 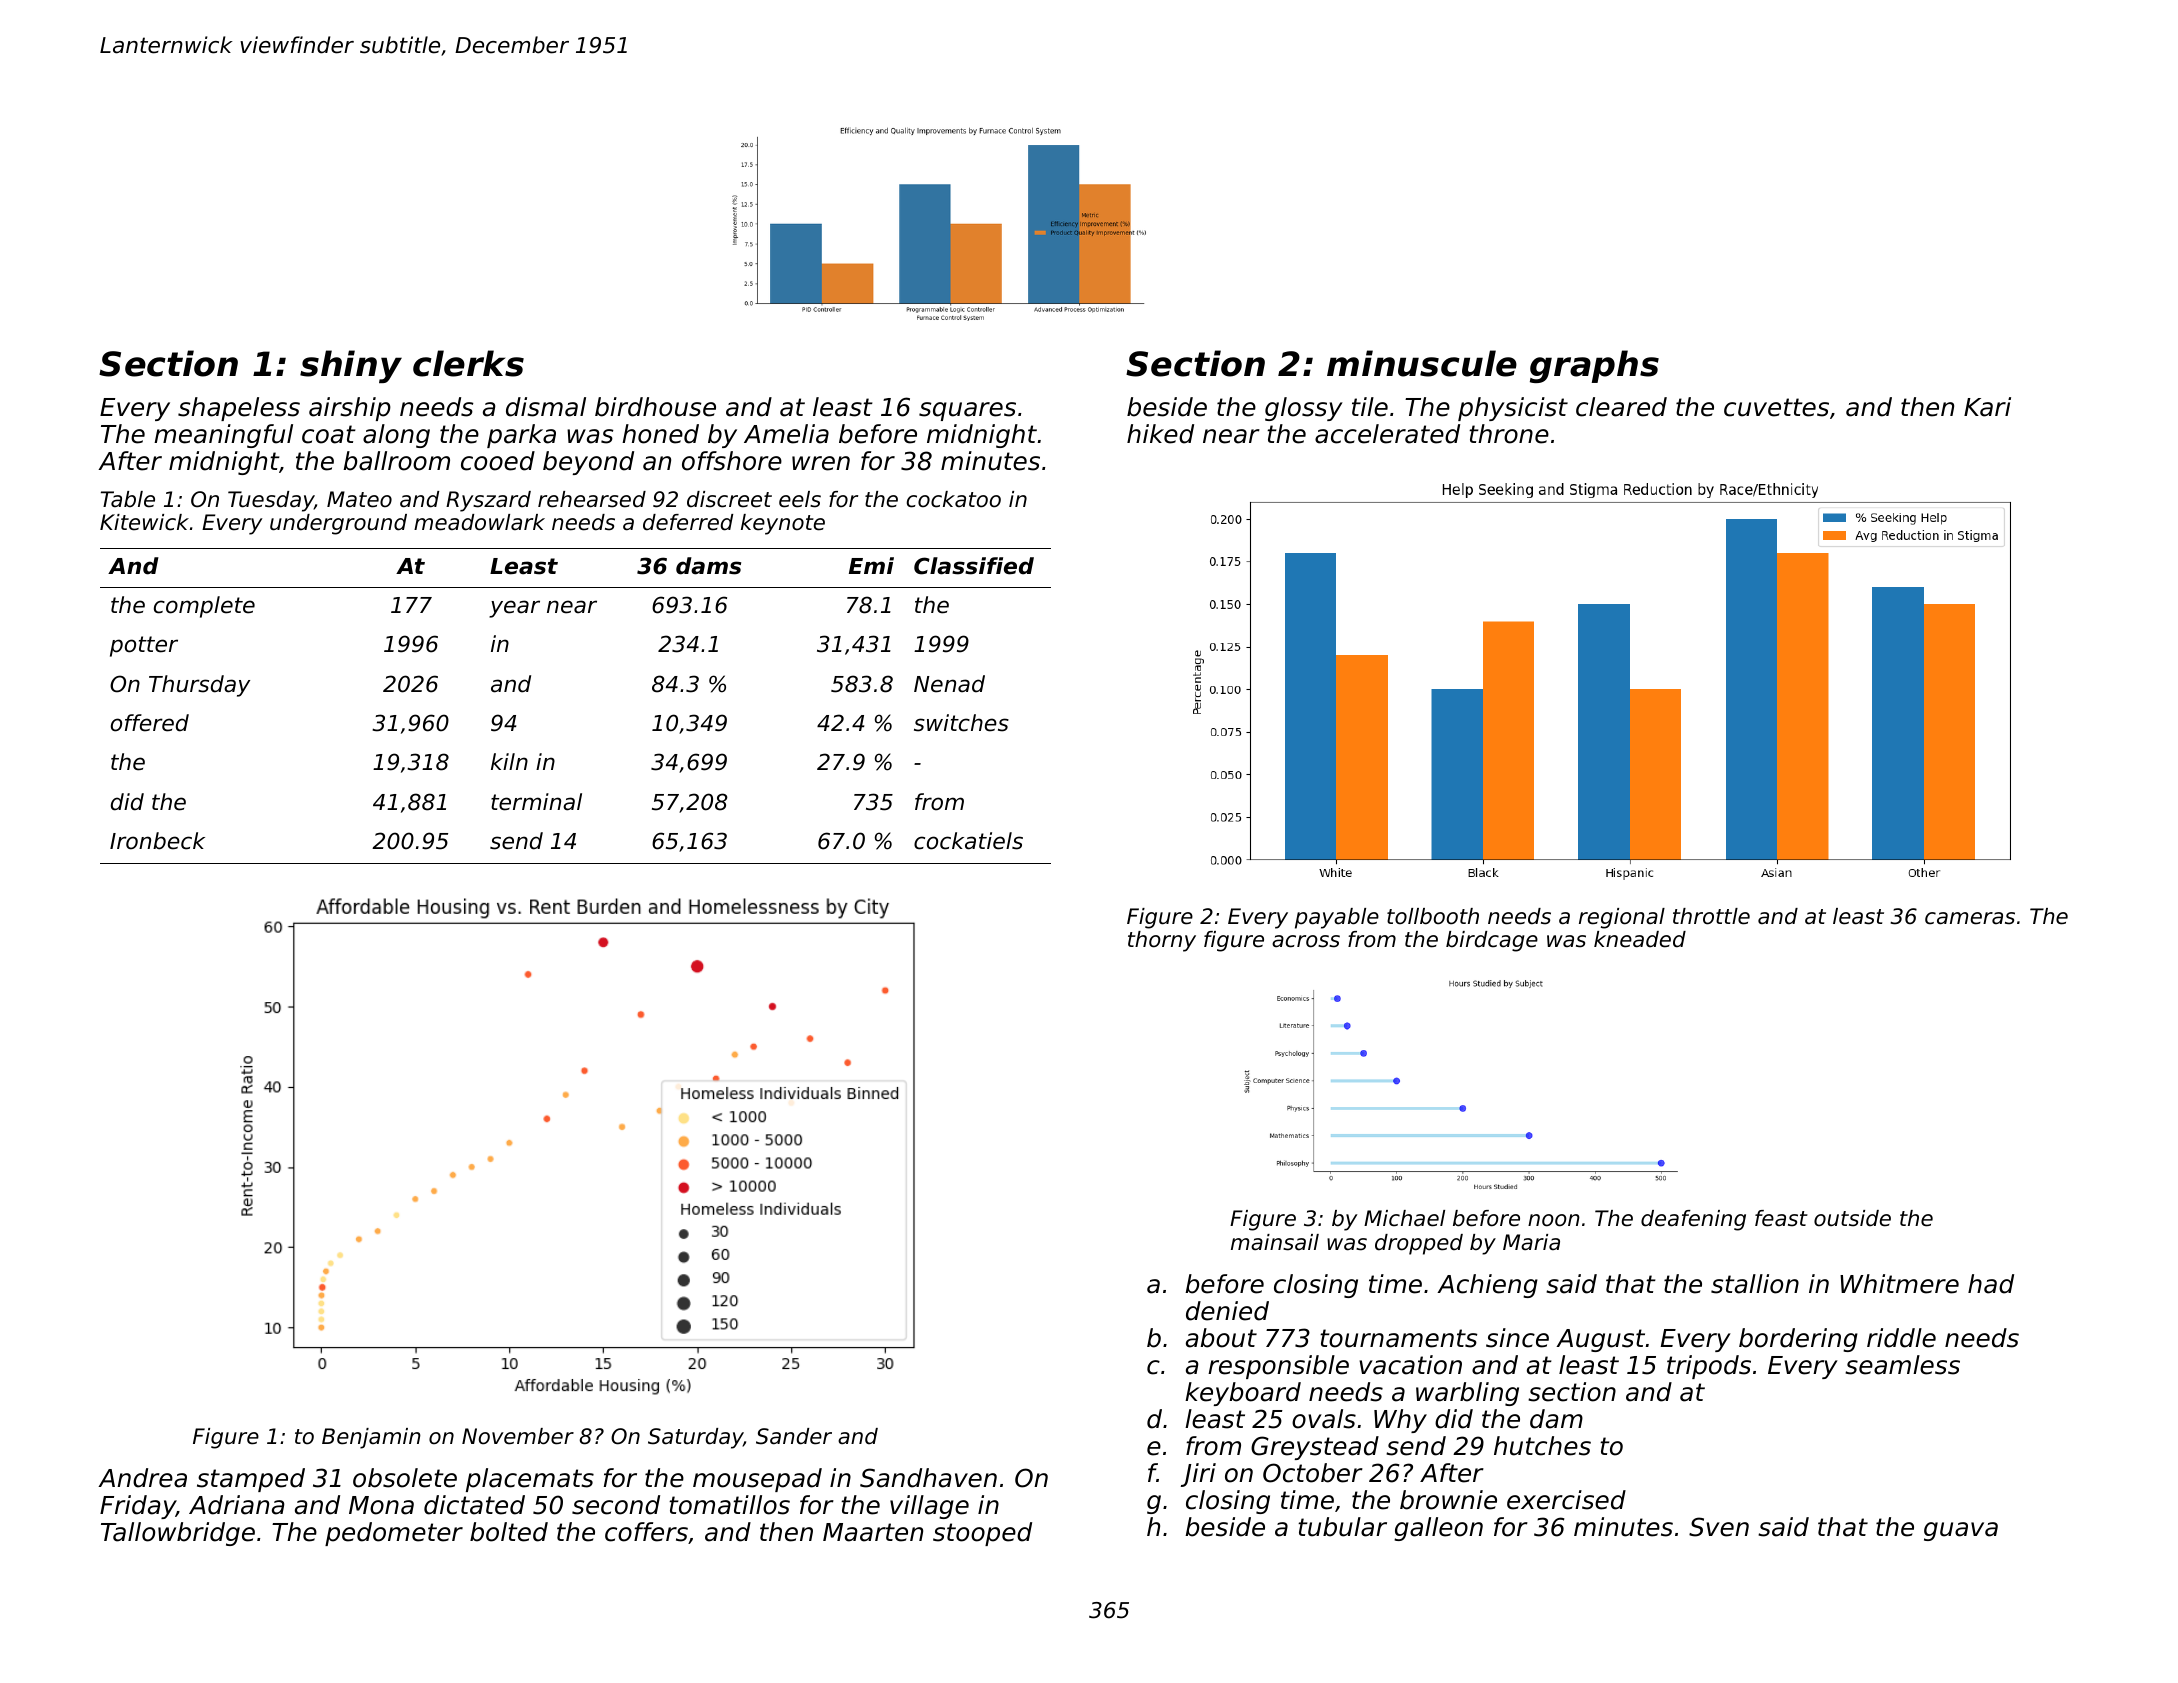 I want to click on terminal, so click(x=536, y=802).
